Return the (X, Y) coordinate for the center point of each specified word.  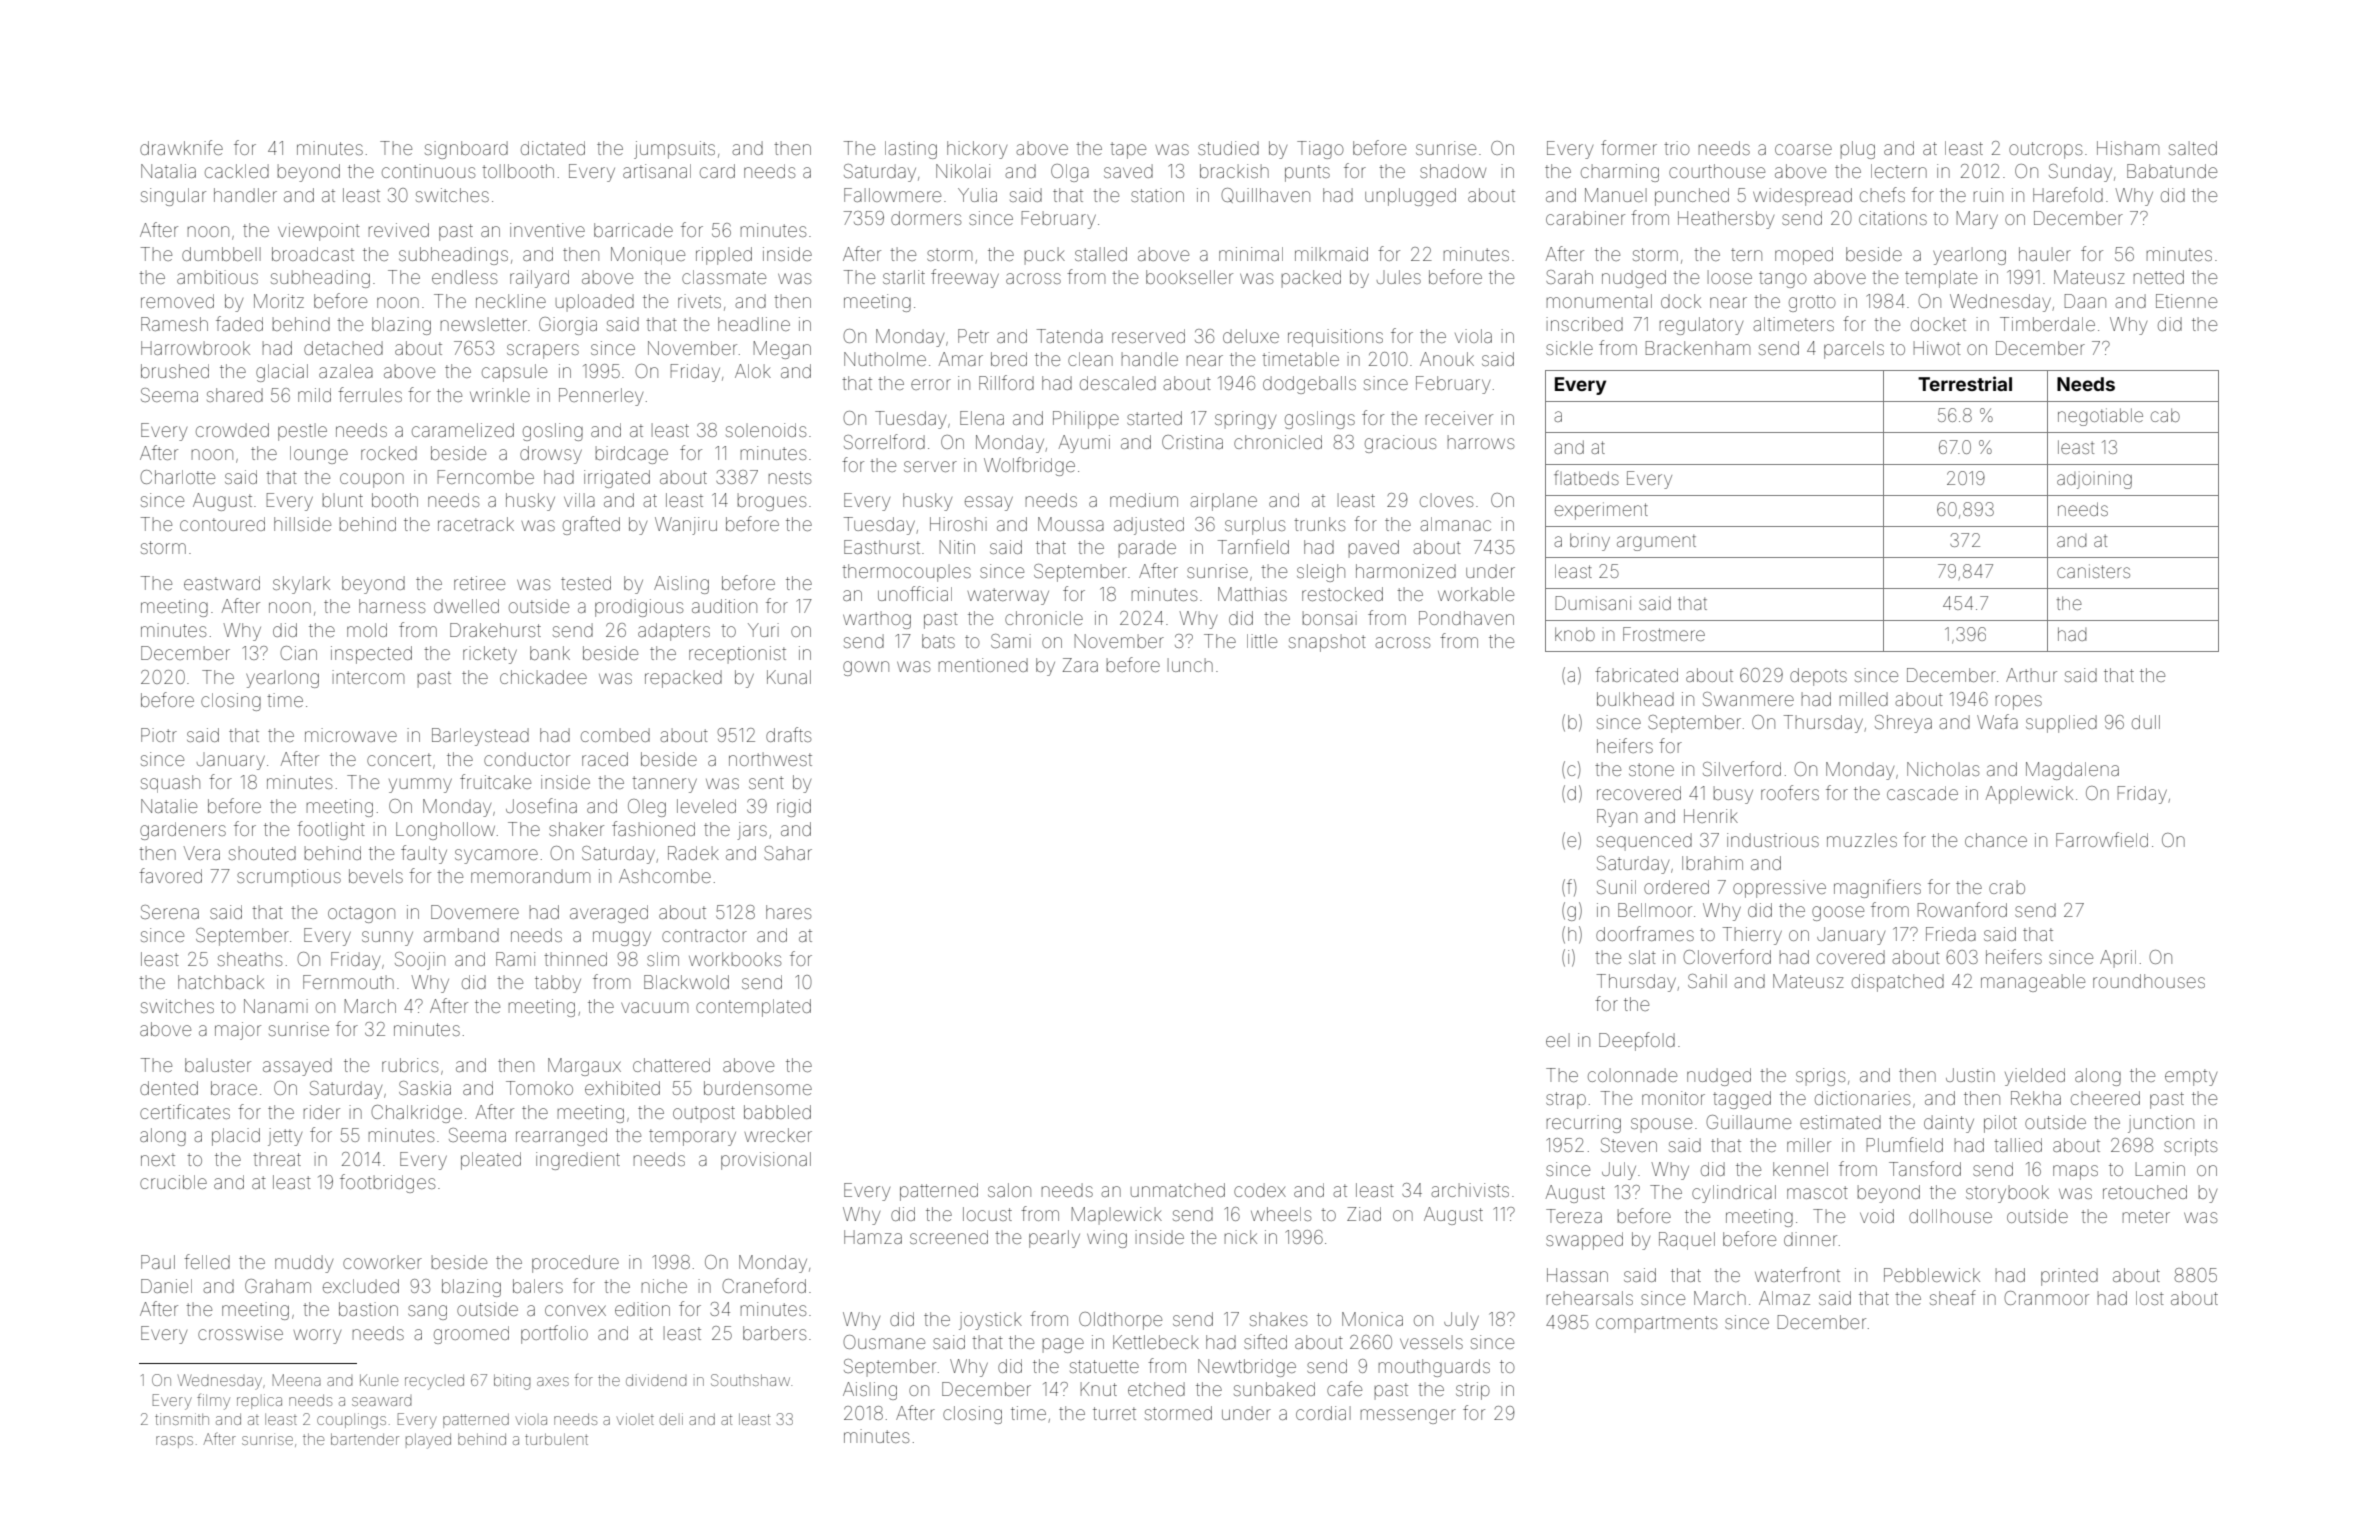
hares (788, 912)
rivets (699, 301)
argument (1656, 543)
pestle (302, 432)
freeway (965, 278)
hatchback (221, 982)
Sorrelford (884, 441)
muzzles (1862, 840)
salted (2193, 148)
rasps (174, 1442)
